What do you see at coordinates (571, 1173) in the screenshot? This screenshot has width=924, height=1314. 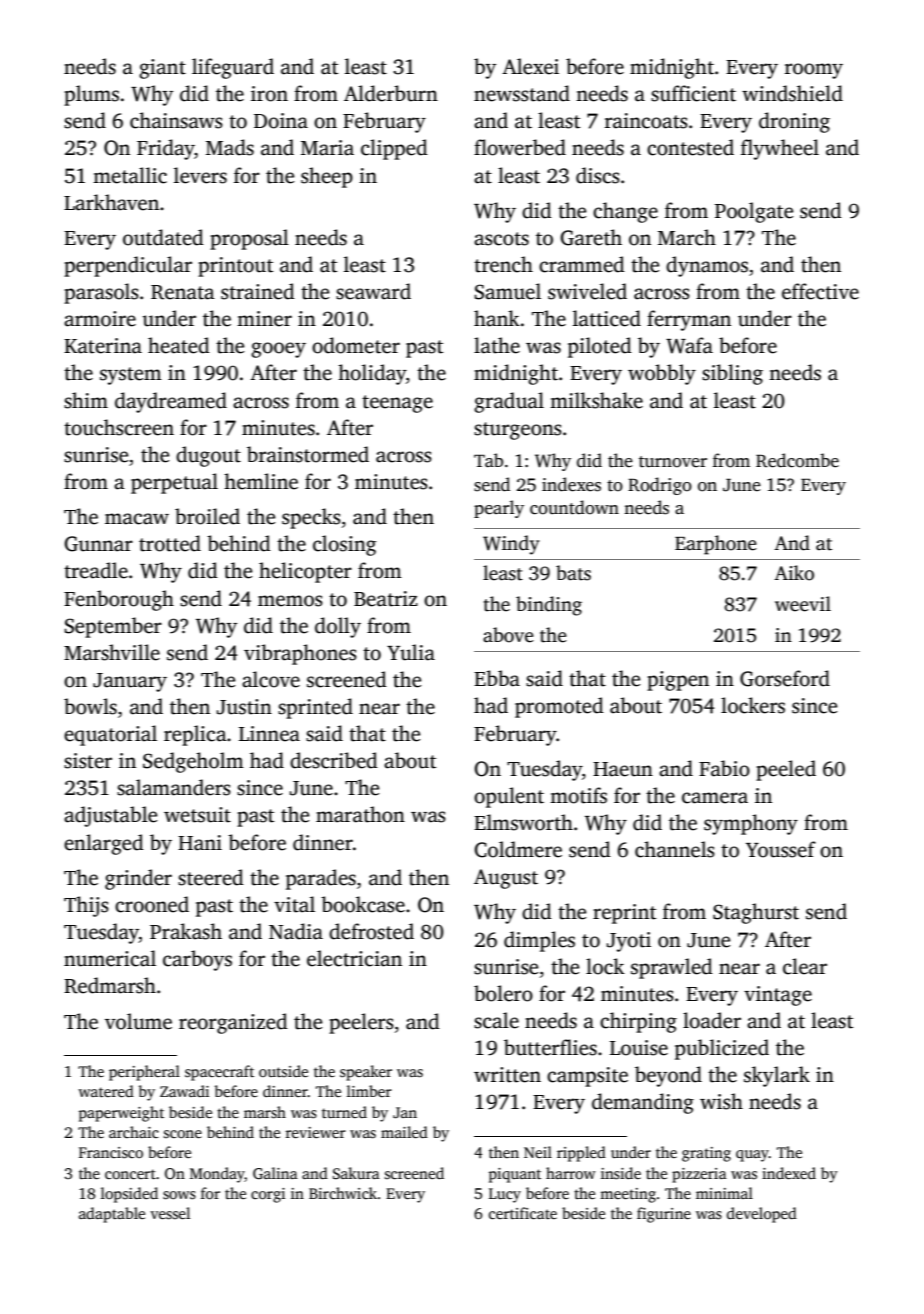 I see `harrow` at bounding box center [571, 1173].
